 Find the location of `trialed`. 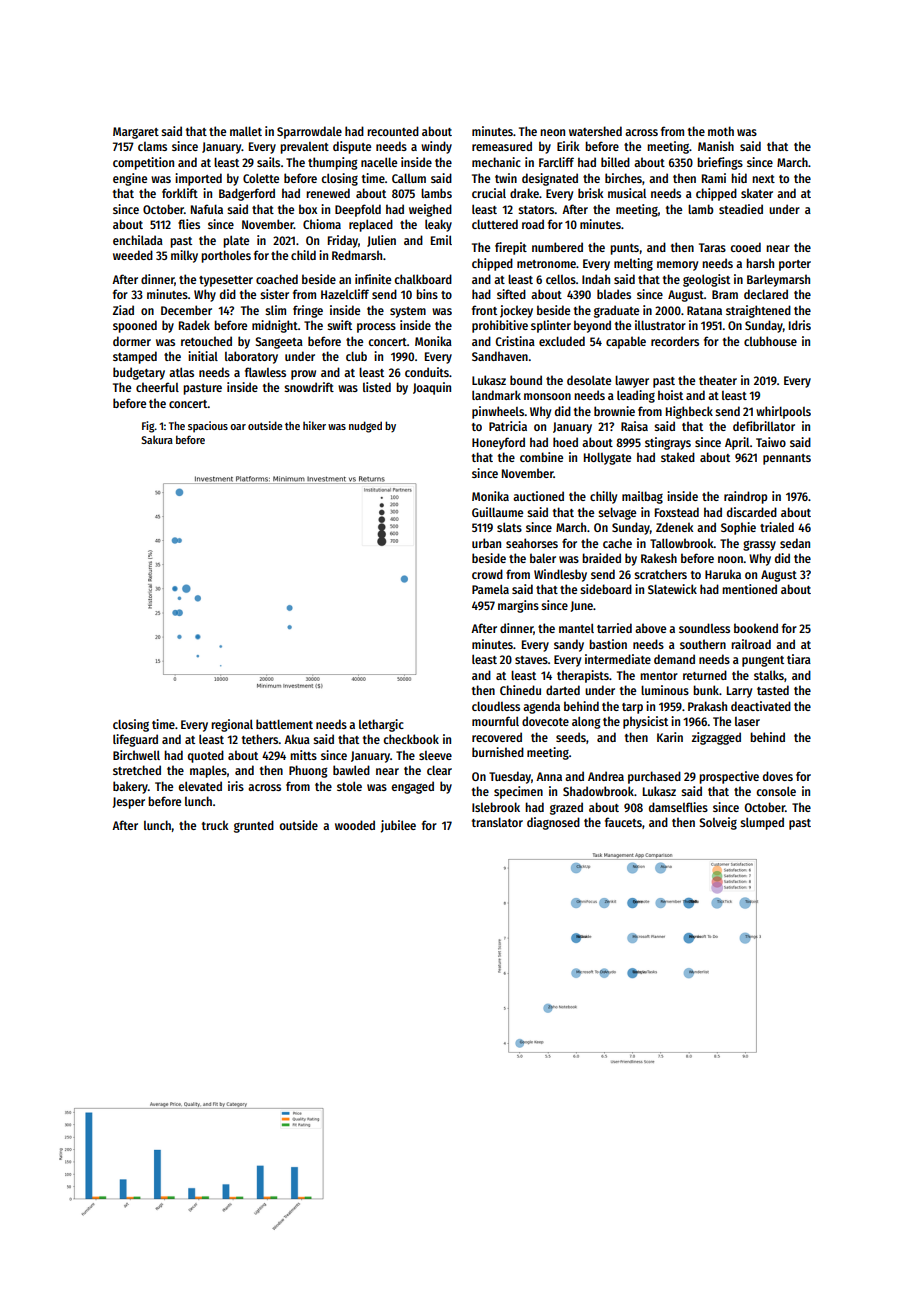

trialed is located at coordinates (777, 527).
